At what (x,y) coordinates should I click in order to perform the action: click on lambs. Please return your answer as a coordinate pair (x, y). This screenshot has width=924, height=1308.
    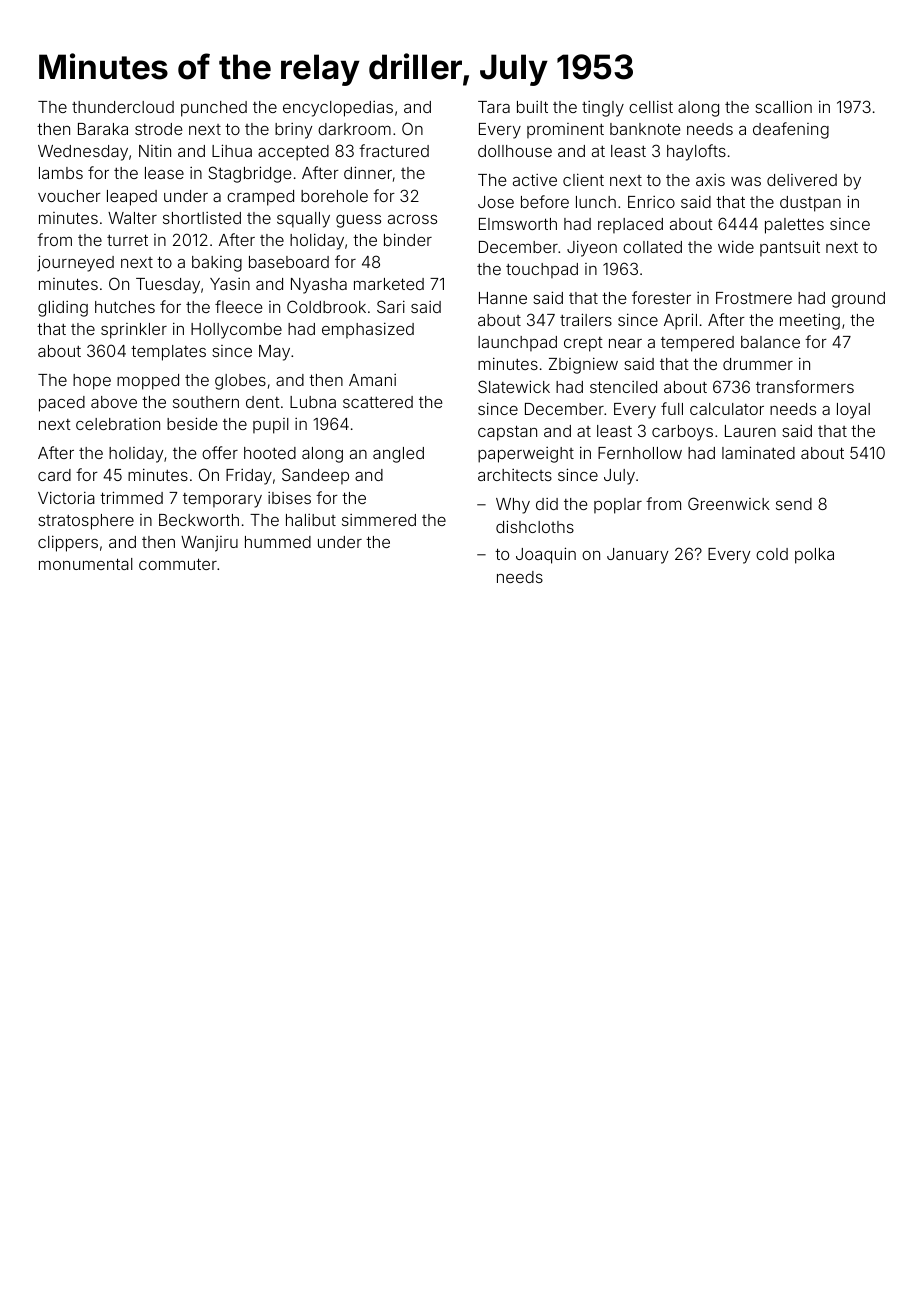
    Looking at the image, I should click on (61, 173).
